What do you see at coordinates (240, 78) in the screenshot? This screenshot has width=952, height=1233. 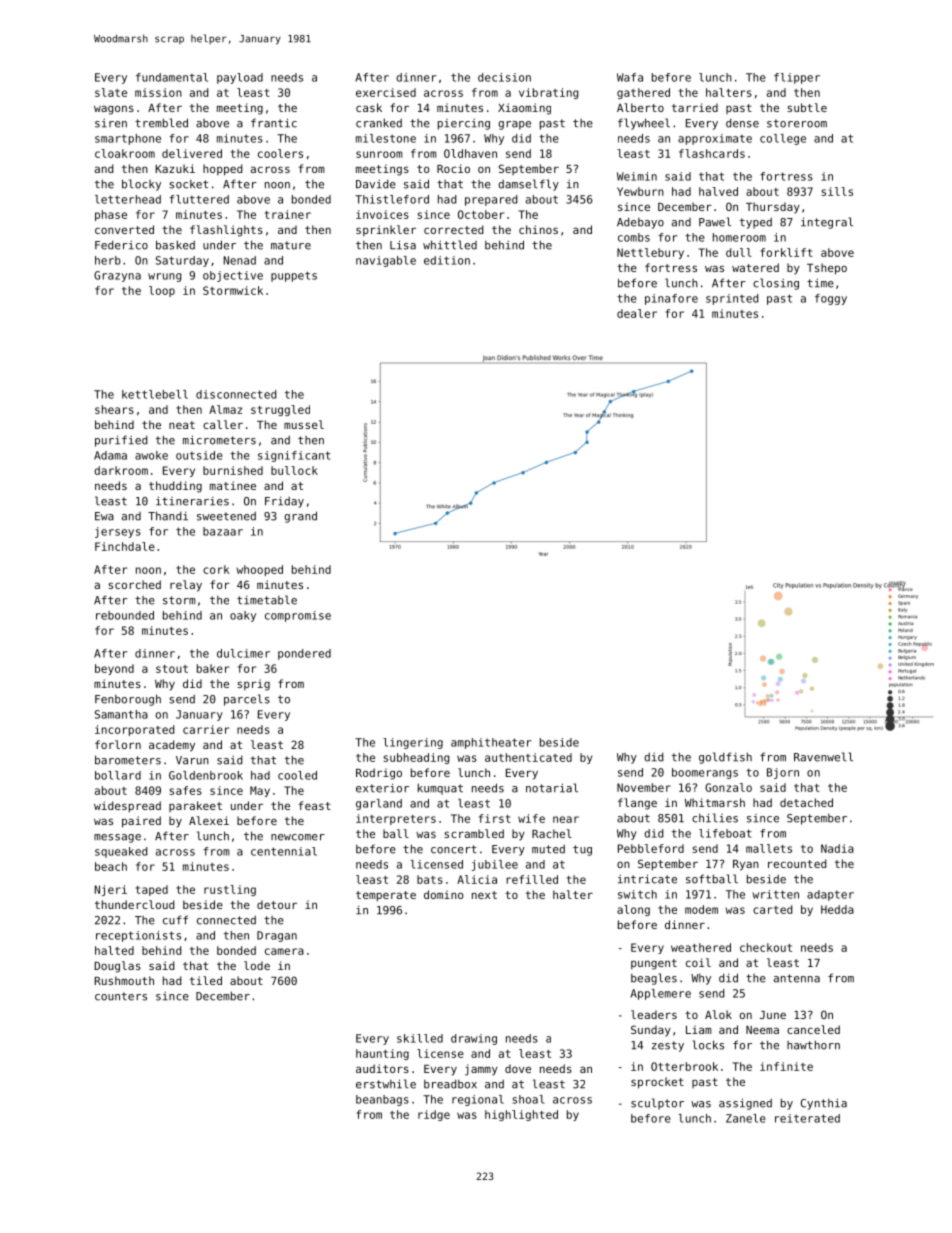 I see `payload` at bounding box center [240, 78].
